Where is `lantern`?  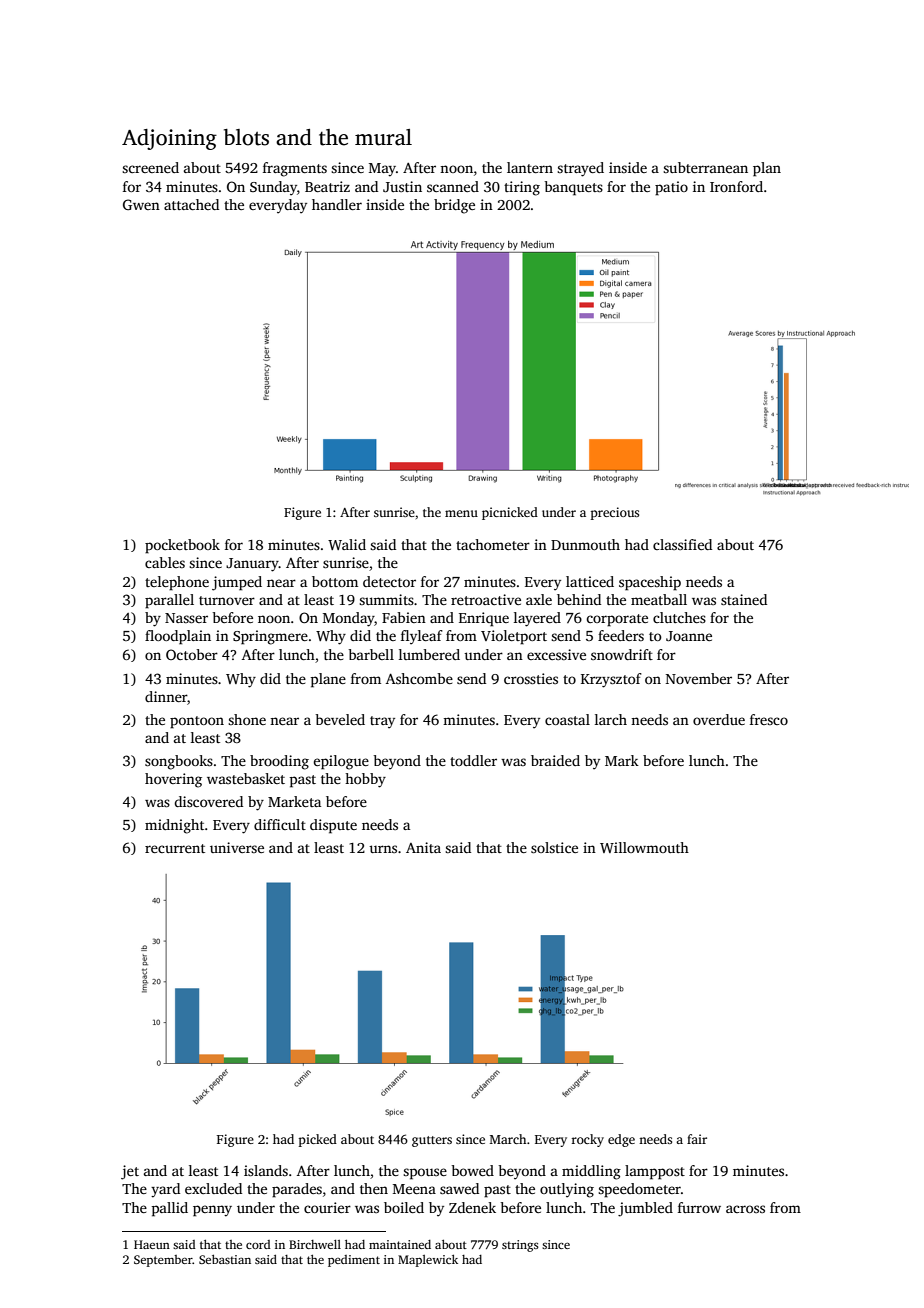
lantern is located at coordinates (530, 167).
